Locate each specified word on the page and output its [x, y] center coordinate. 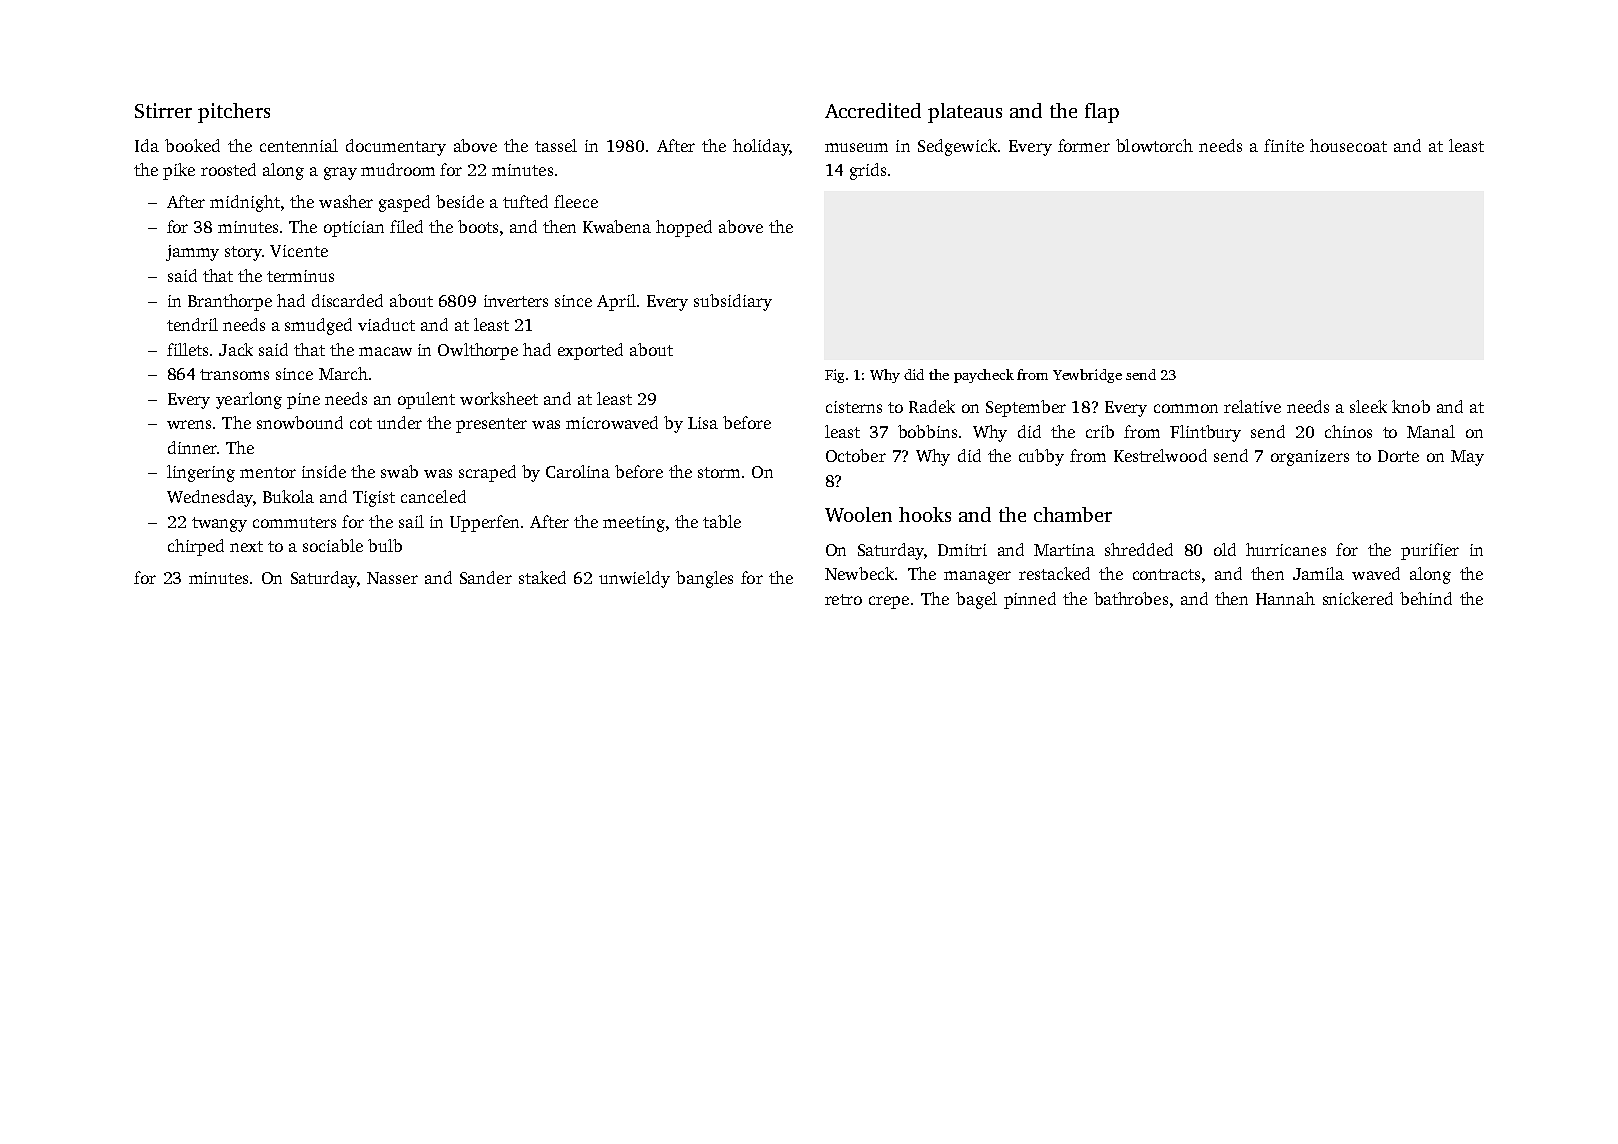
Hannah [1285, 598]
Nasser [392, 578]
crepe [889, 602]
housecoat [1348, 145]
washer [346, 201]
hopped [684, 228]
